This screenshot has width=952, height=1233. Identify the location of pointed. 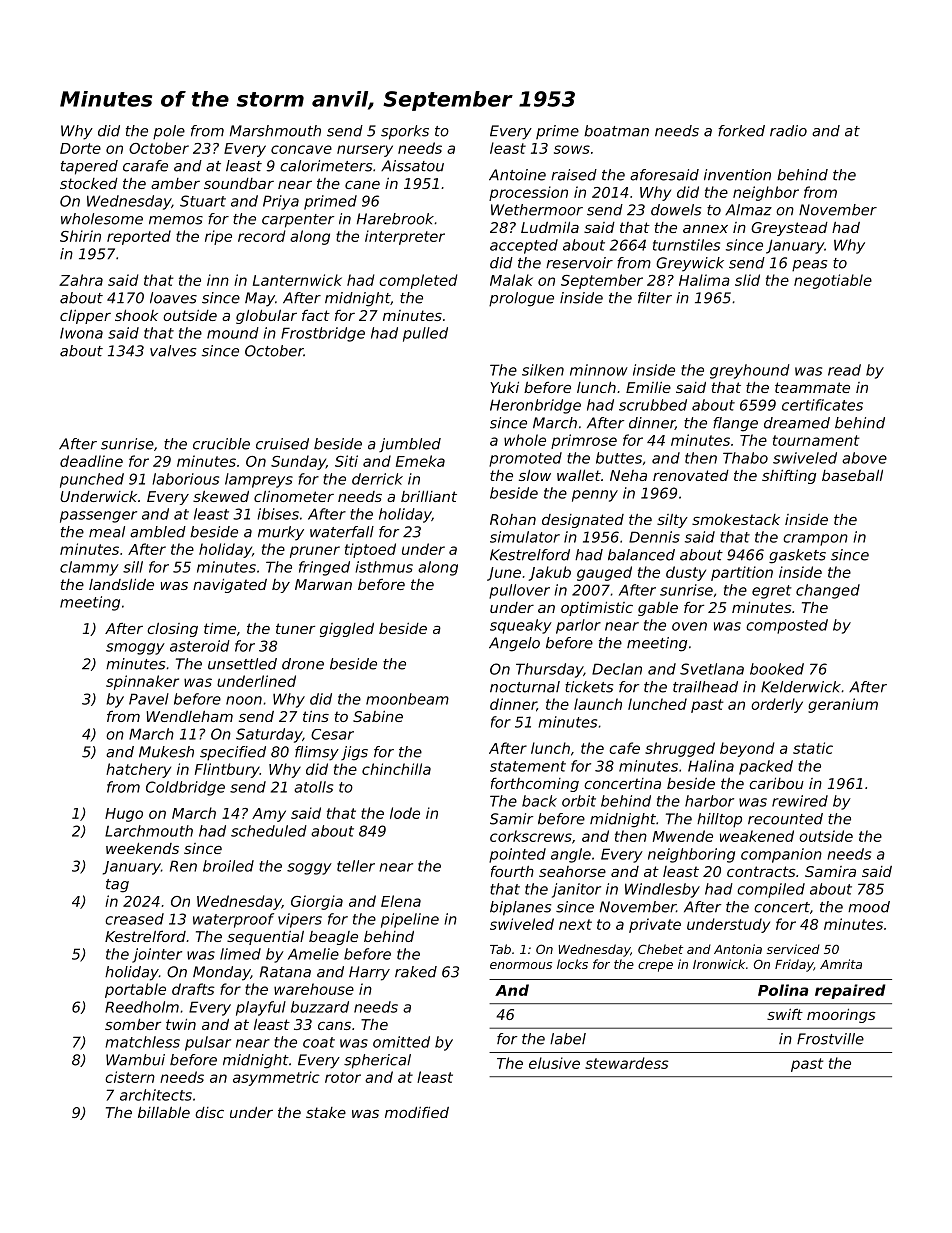
(517, 855).
